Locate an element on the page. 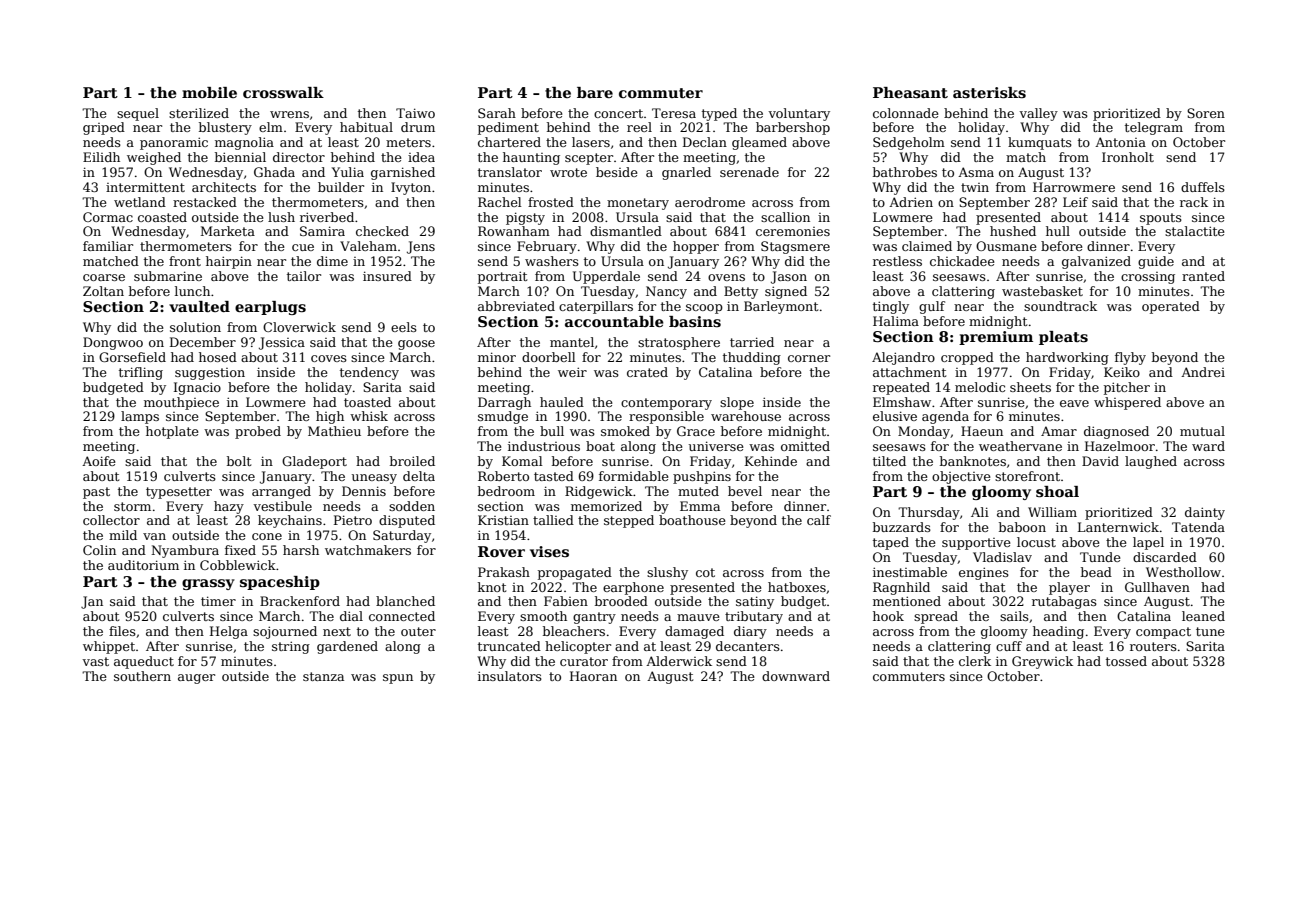 Image resolution: width=1308 pixels, height=924 pixels. files is located at coordinates (122, 631).
